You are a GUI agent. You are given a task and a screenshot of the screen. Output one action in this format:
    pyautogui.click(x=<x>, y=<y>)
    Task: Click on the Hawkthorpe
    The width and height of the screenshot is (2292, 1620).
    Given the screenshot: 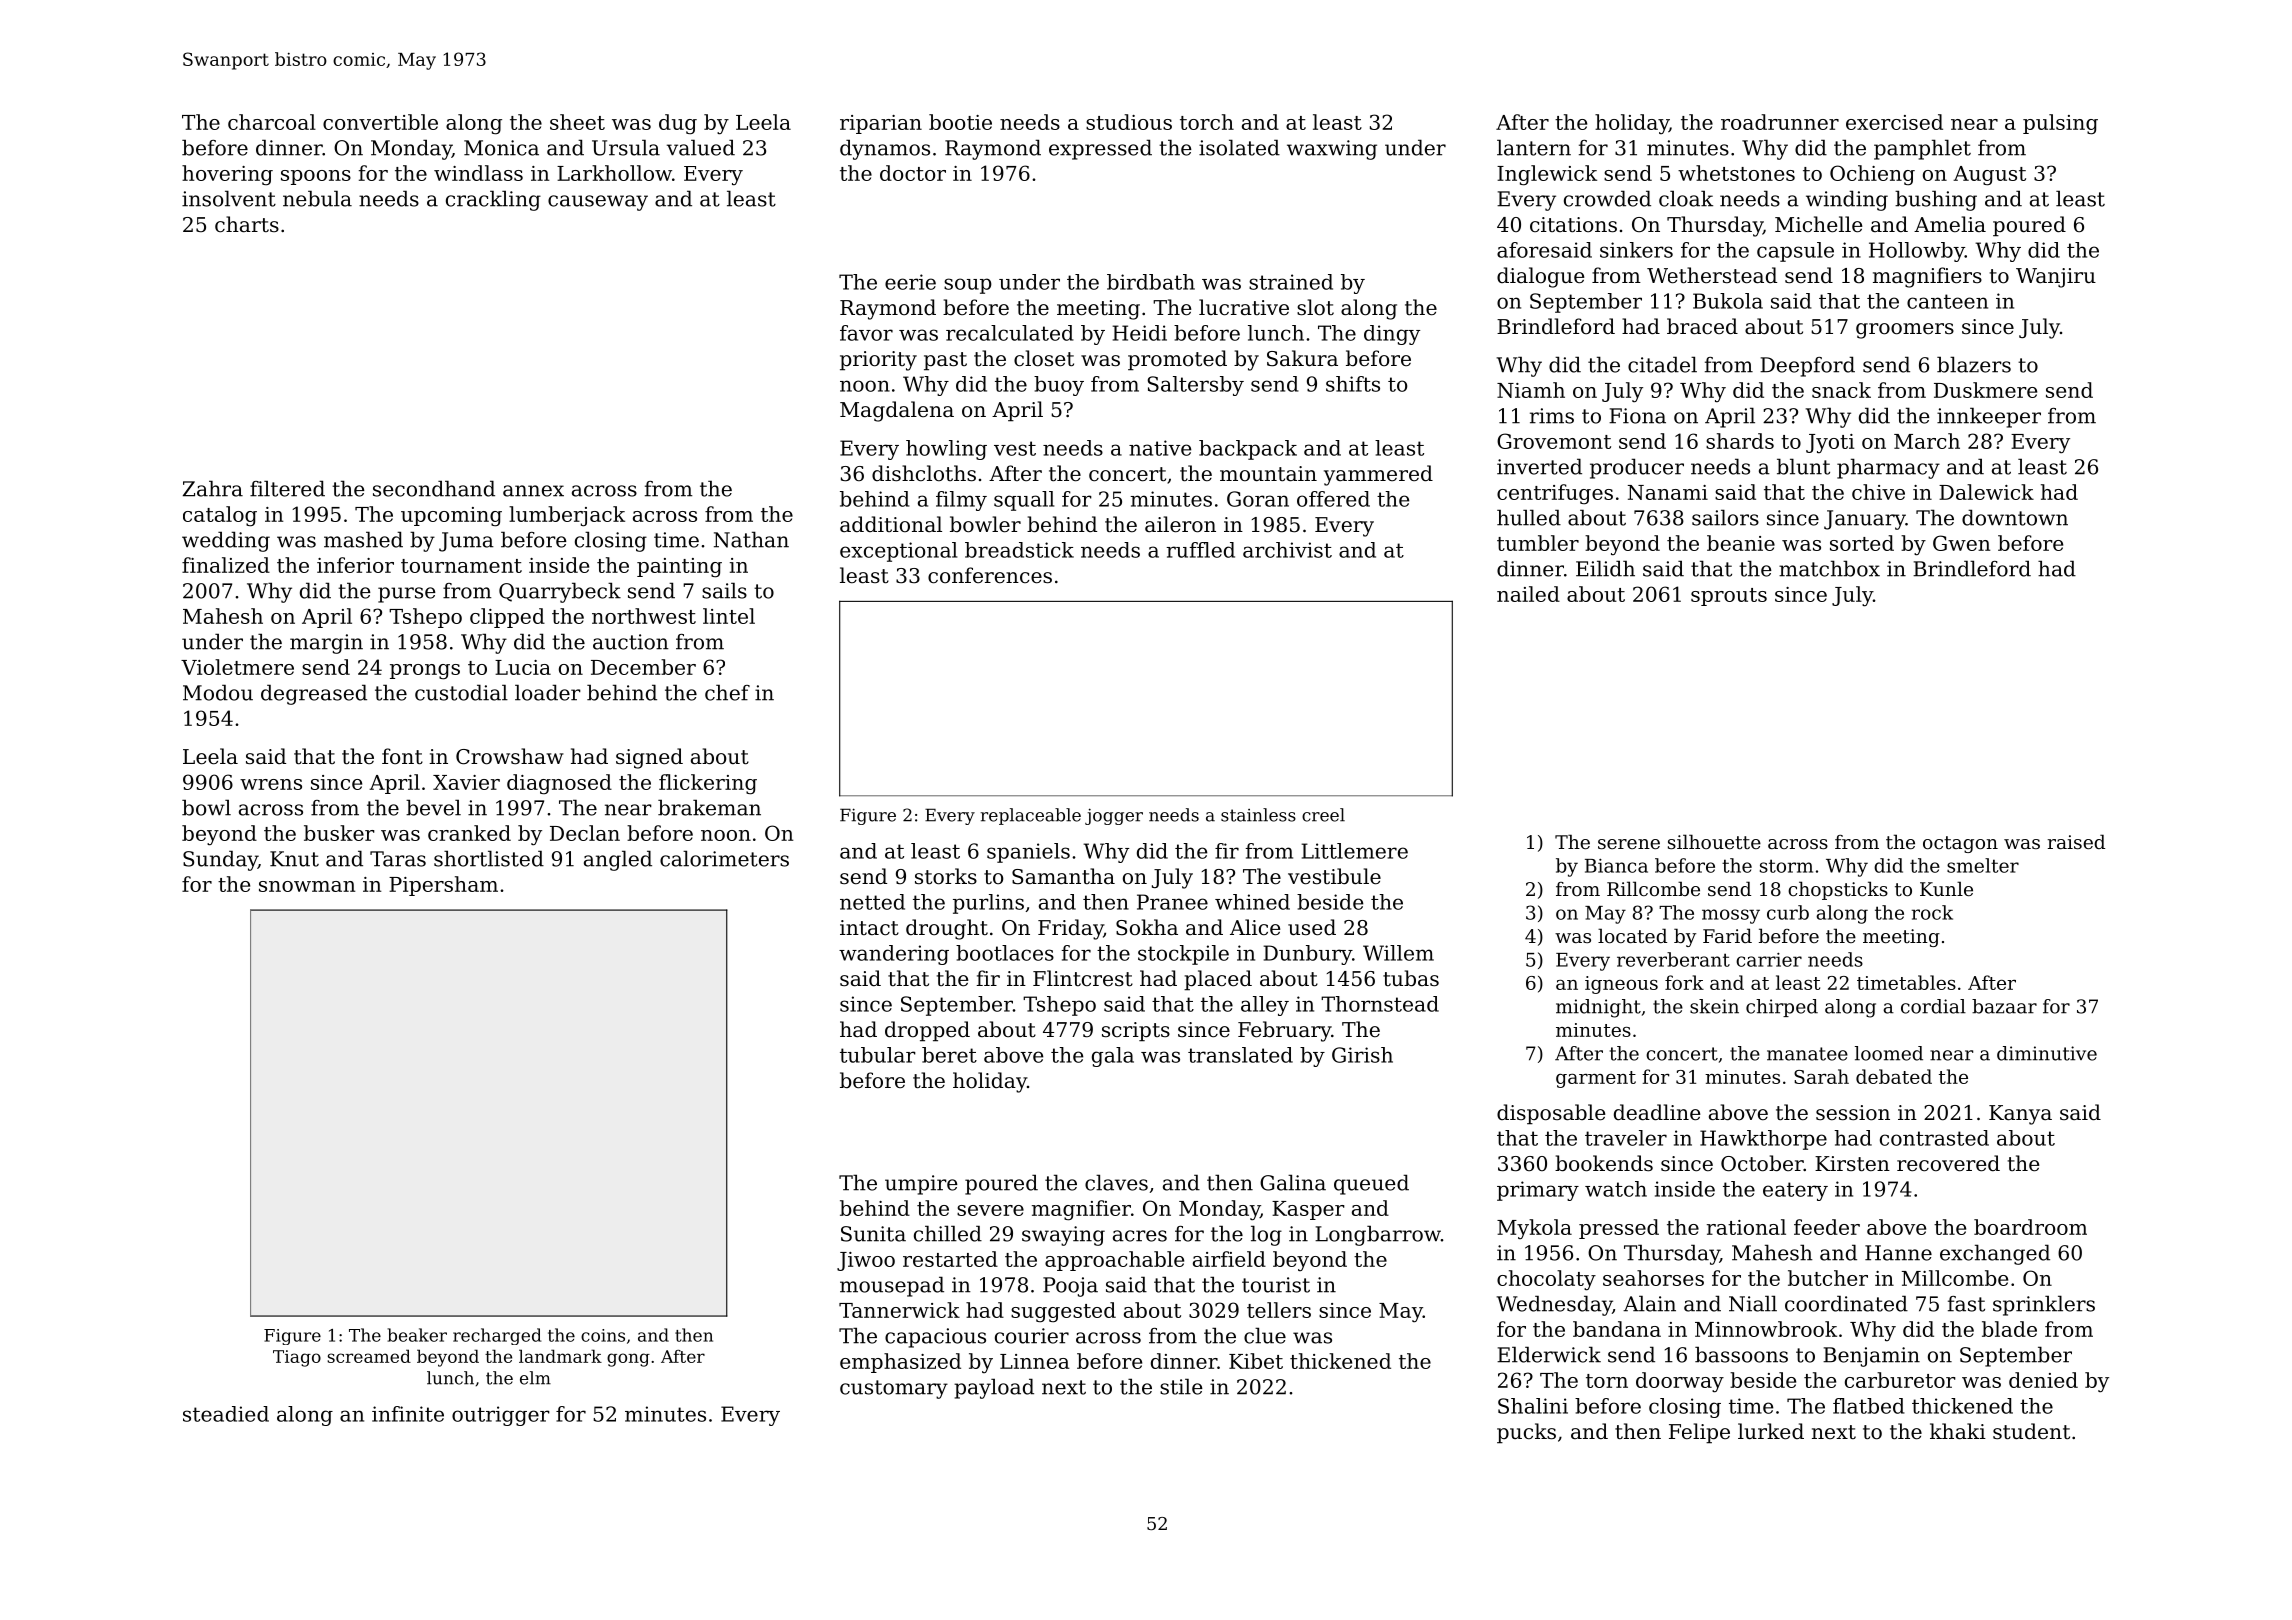 What is the action you would take?
    pyautogui.click(x=1763, y=1140)
